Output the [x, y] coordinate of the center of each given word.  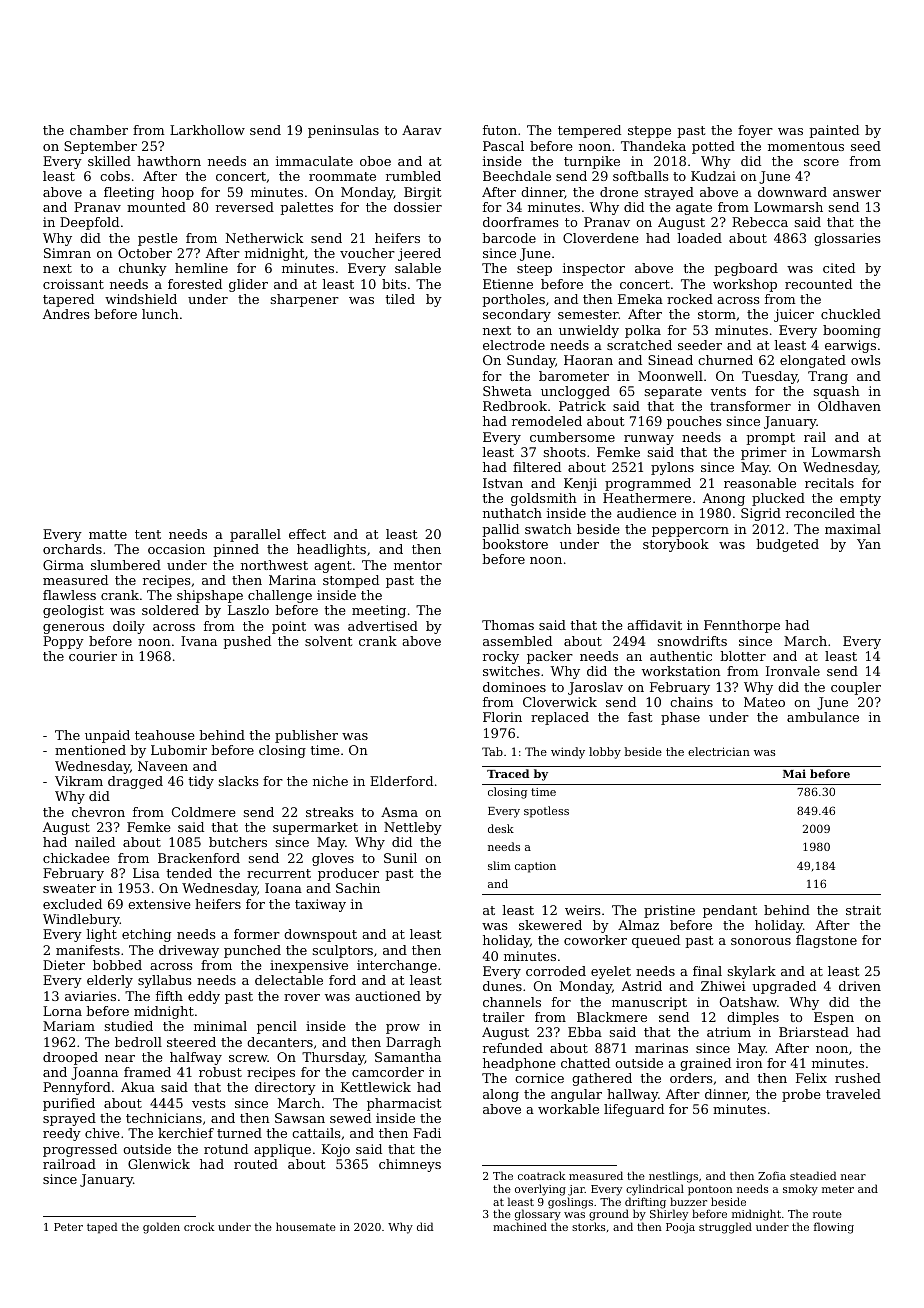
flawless [69, 595]
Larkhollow [207, 130]
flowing [834, 1228]
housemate [306, 1226]
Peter [68, 1227]
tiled [400, 299]
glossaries [847, 239]
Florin [502, 717]
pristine [669, 911]
